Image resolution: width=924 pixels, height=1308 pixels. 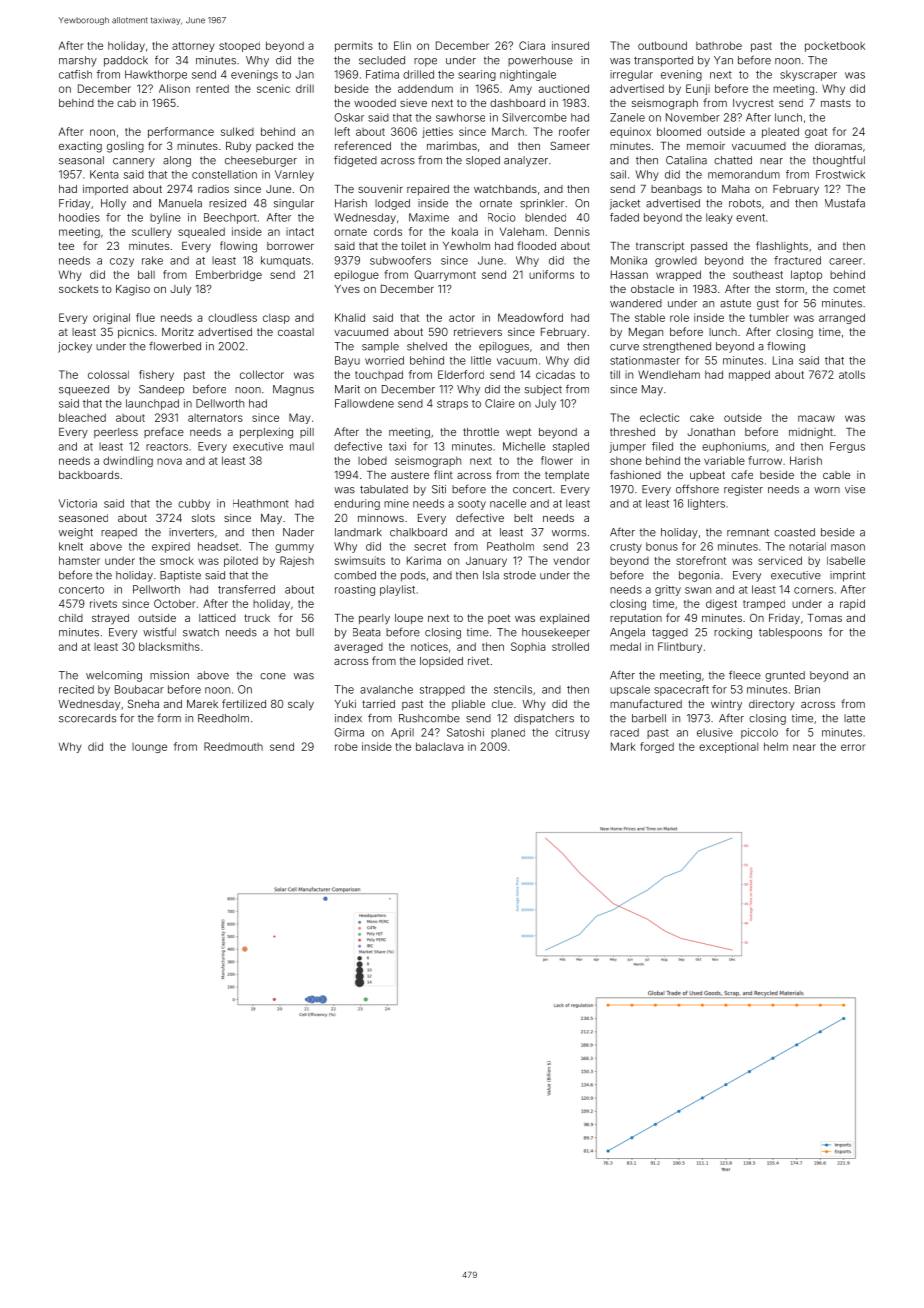 What do you see at coordinates (149, 748) in the document?
I see `lounge` at bounding box center [149, 748].
